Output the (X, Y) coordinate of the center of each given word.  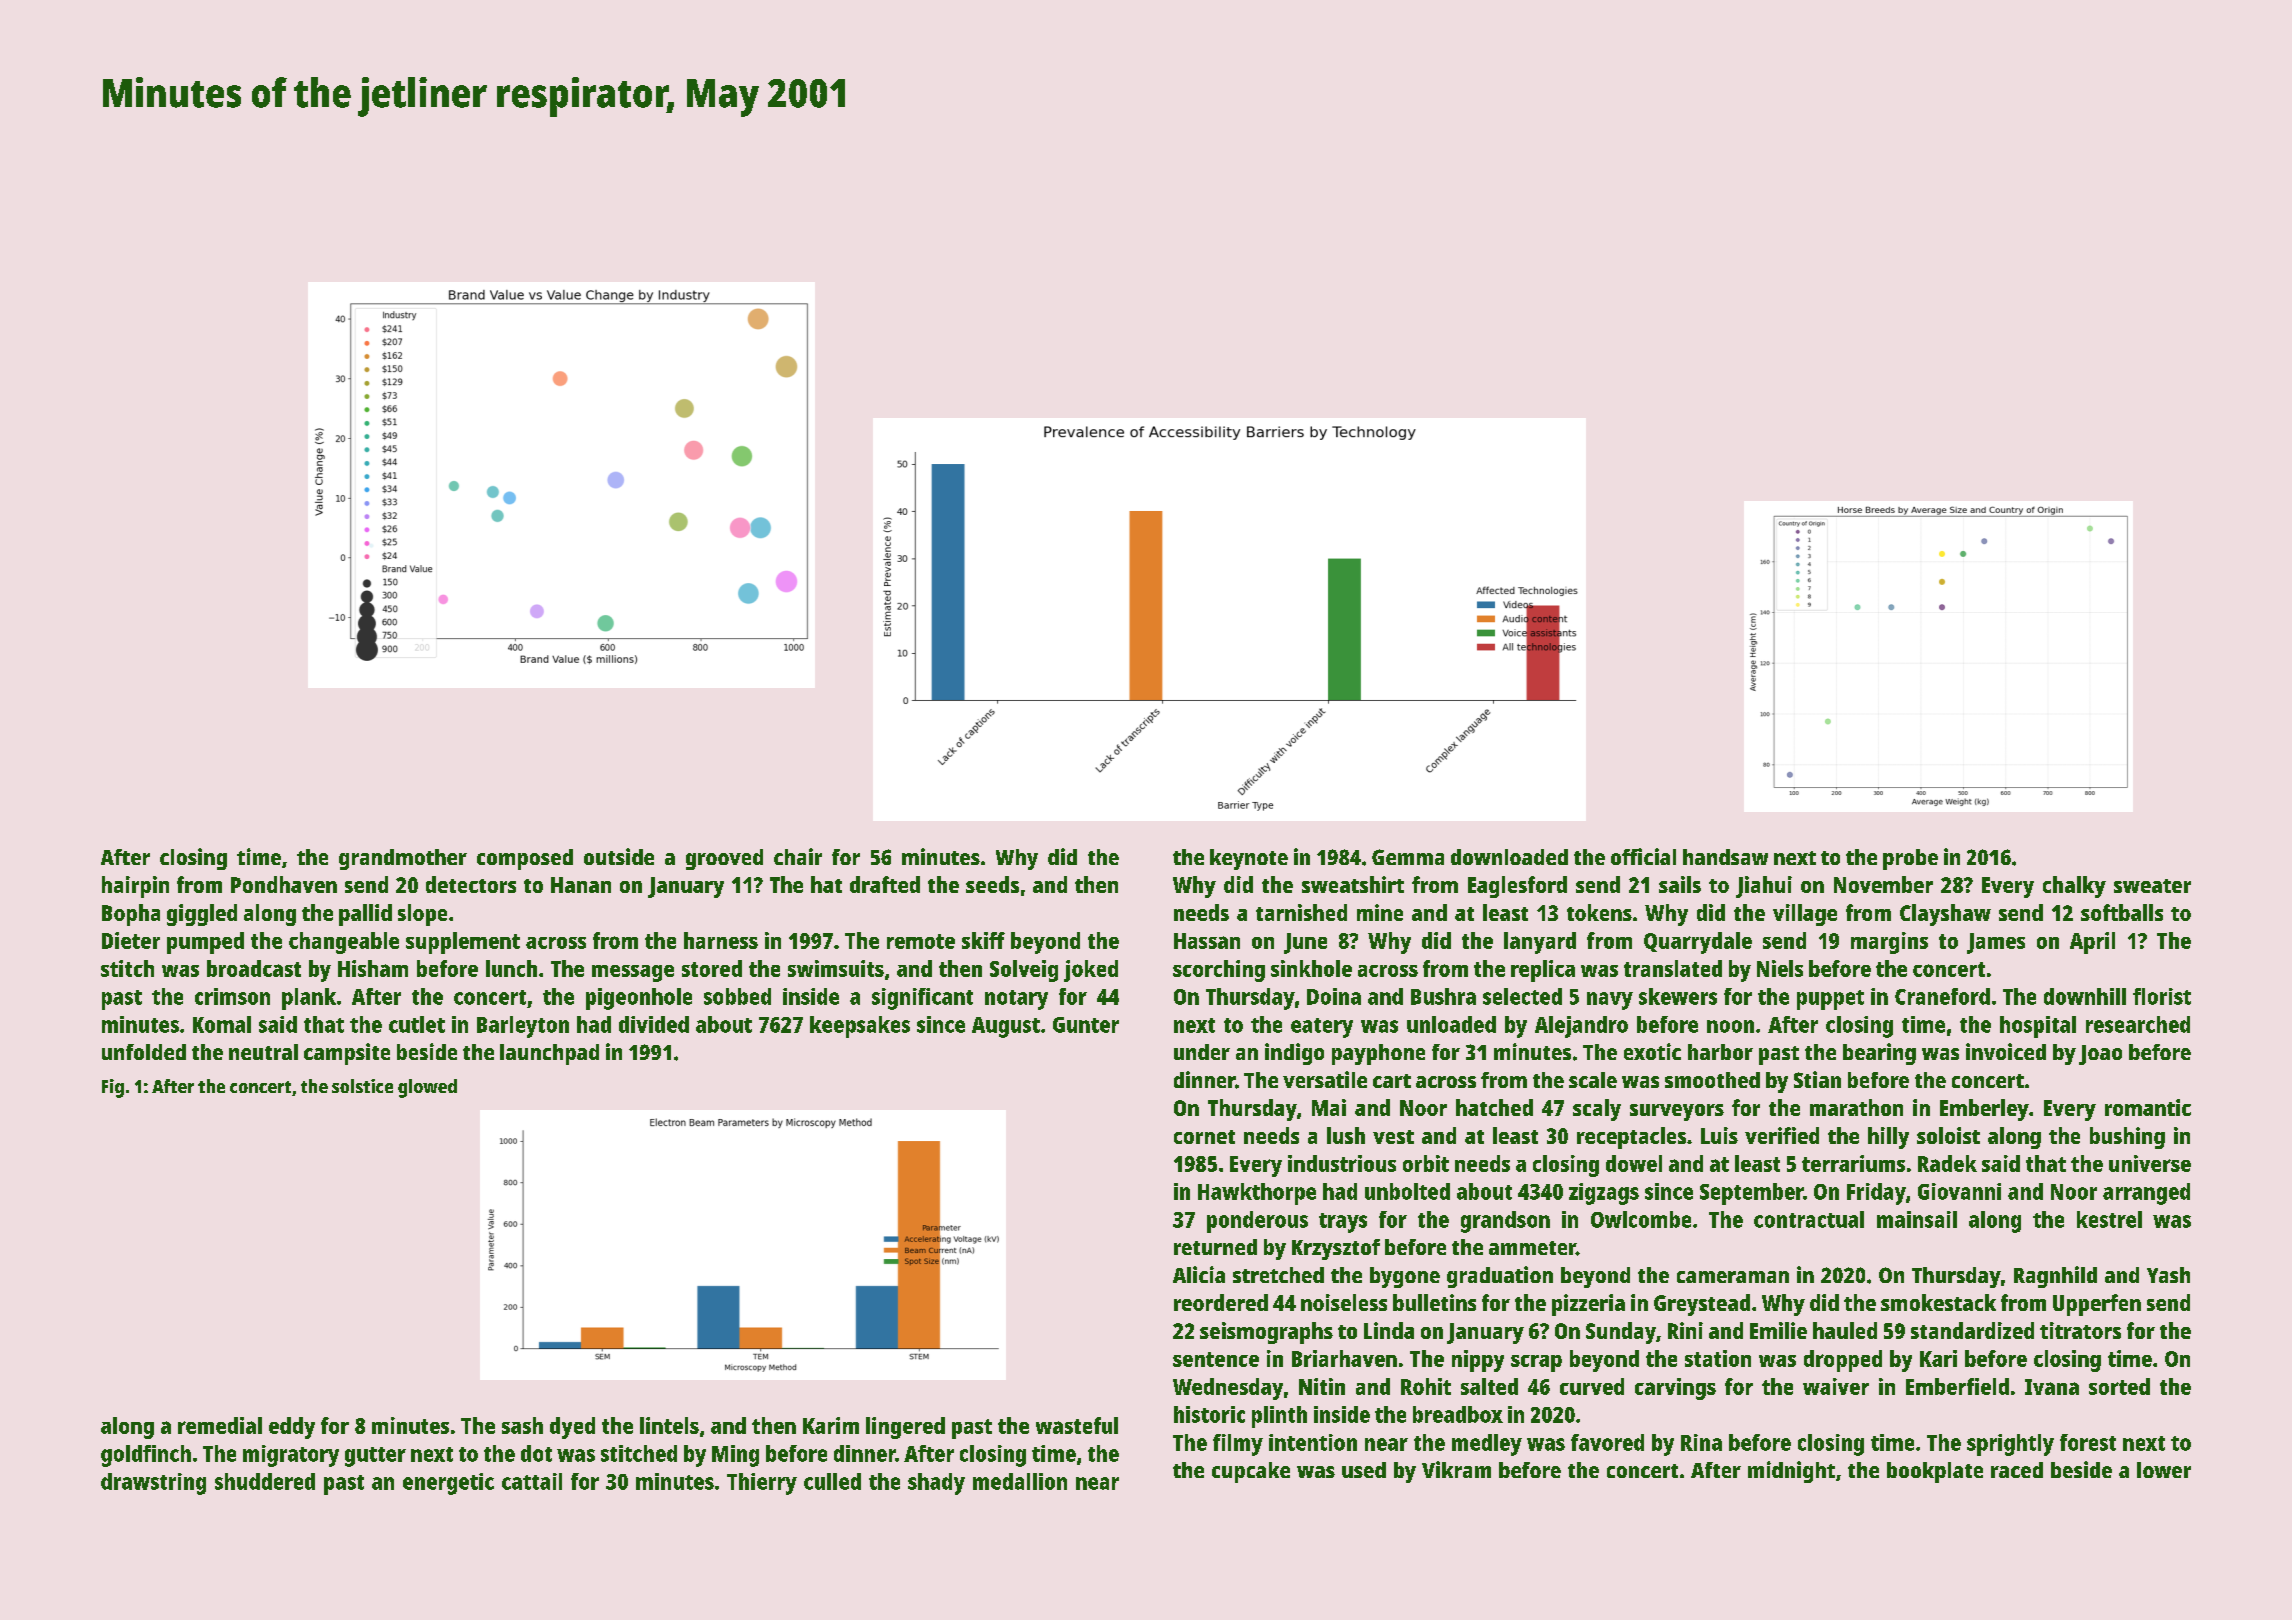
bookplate (1935, 1472)
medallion (1020, 1481)
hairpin (135, 887)
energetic (448, 1484)
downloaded (1509, 857)
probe (1910, 859)
